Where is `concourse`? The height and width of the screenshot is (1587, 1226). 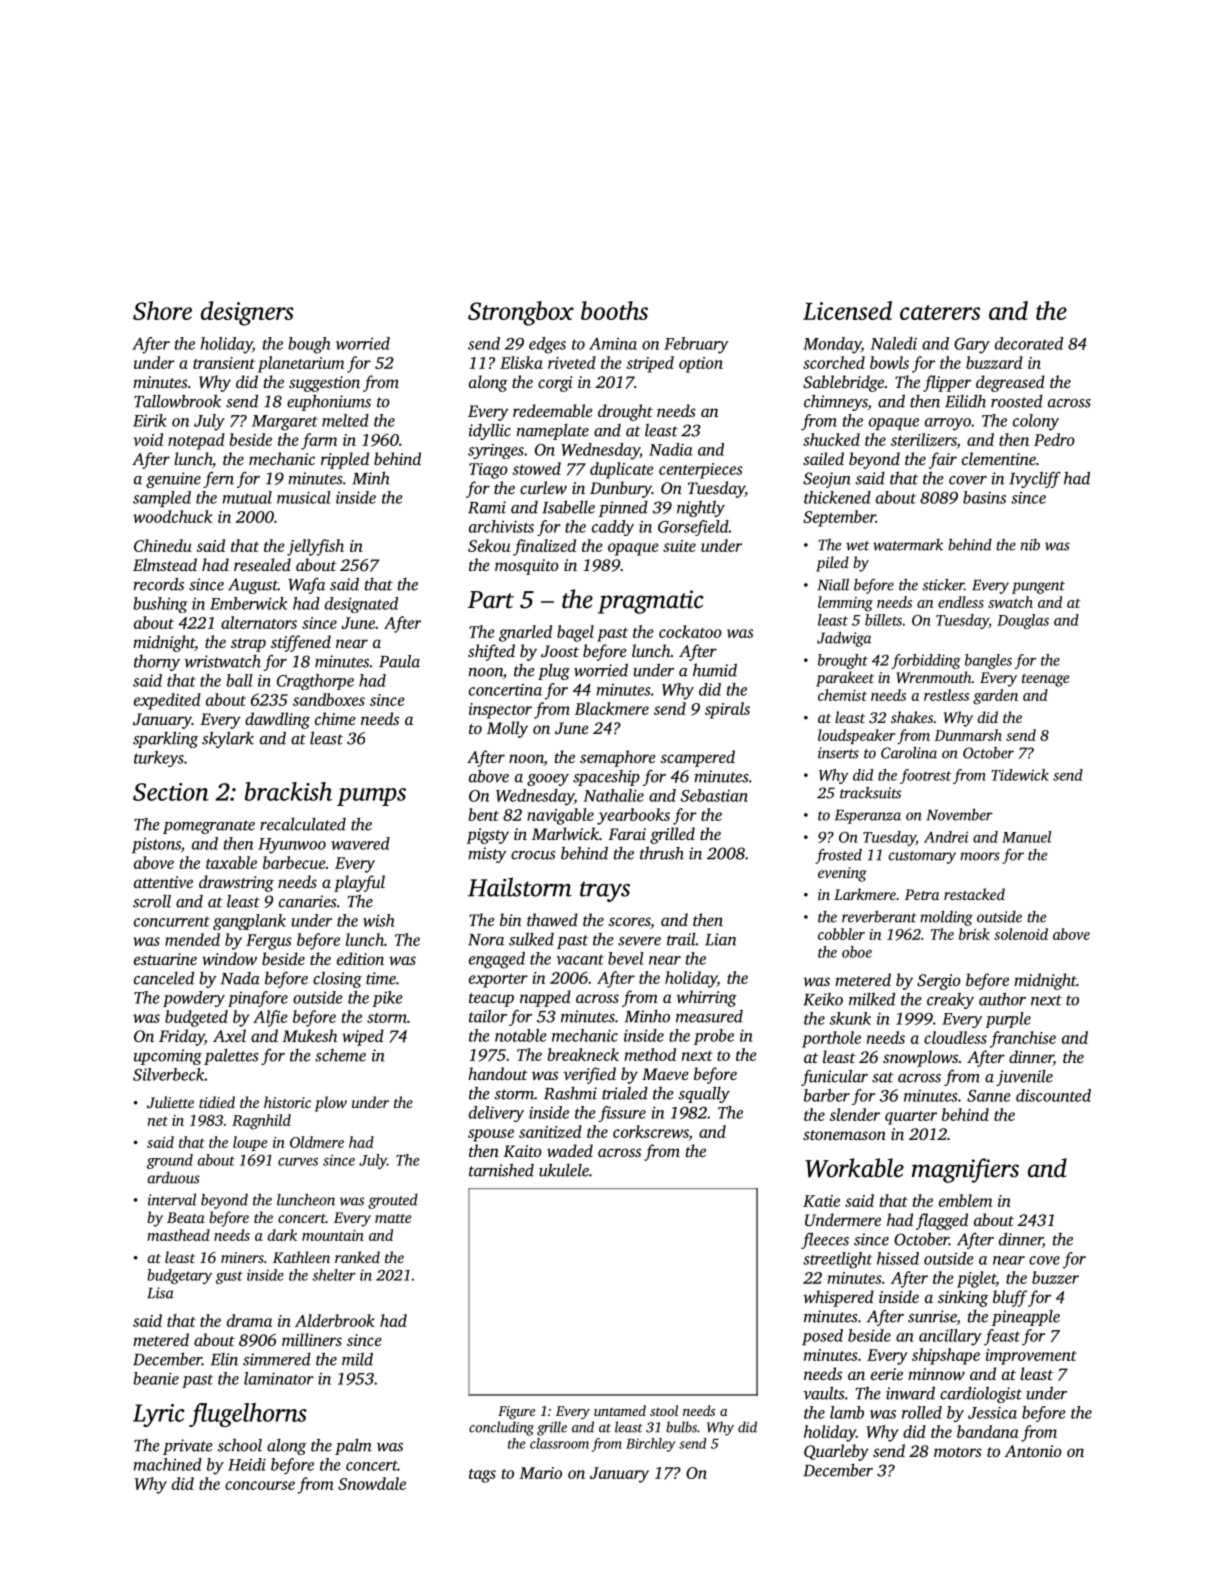 concourse is located at coordinates (260, 1485).
